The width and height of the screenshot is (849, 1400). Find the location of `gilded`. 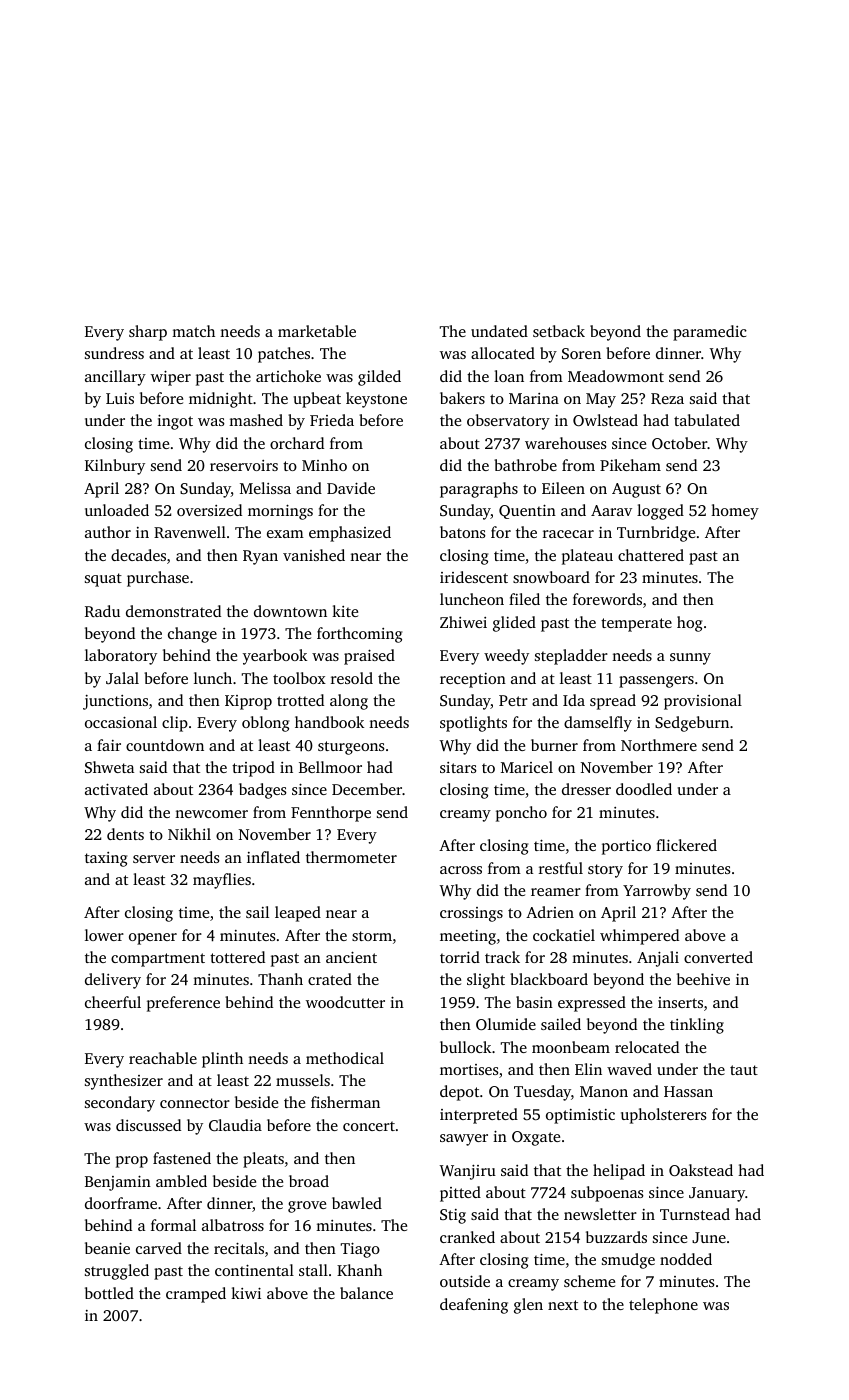

gilded is located at coordinates (379, 378).
